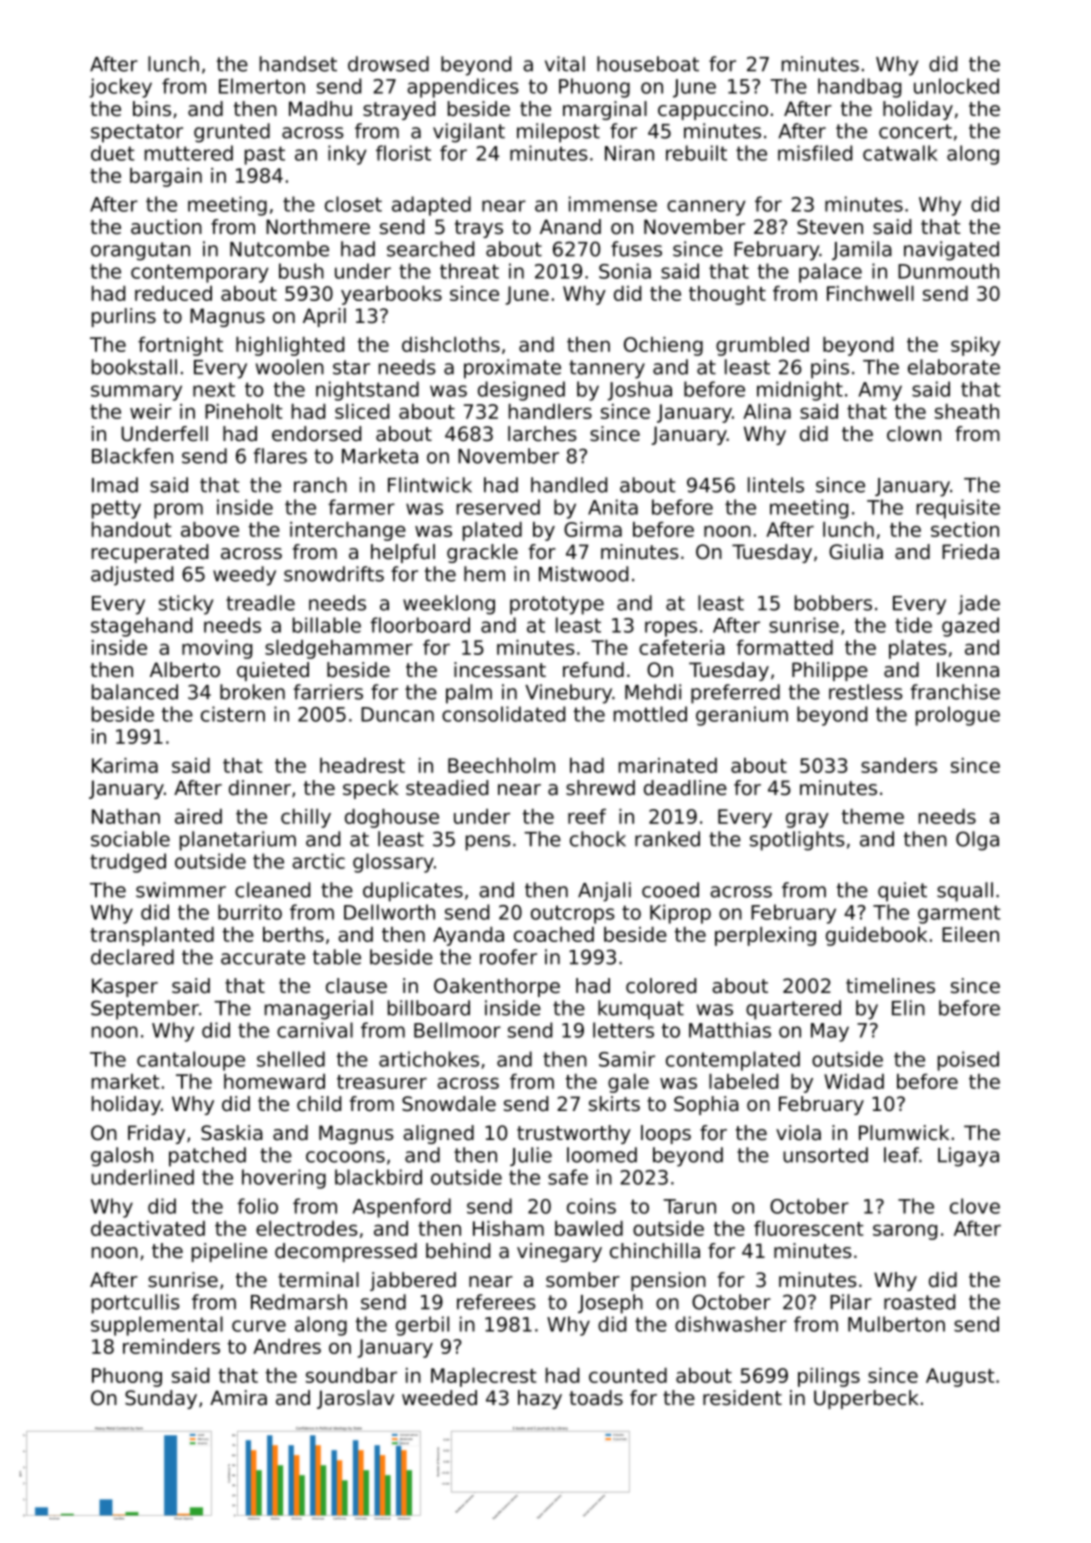  Describe the element at coordinates (904, 1133) in the image. I see `Plumwick` at that location.
